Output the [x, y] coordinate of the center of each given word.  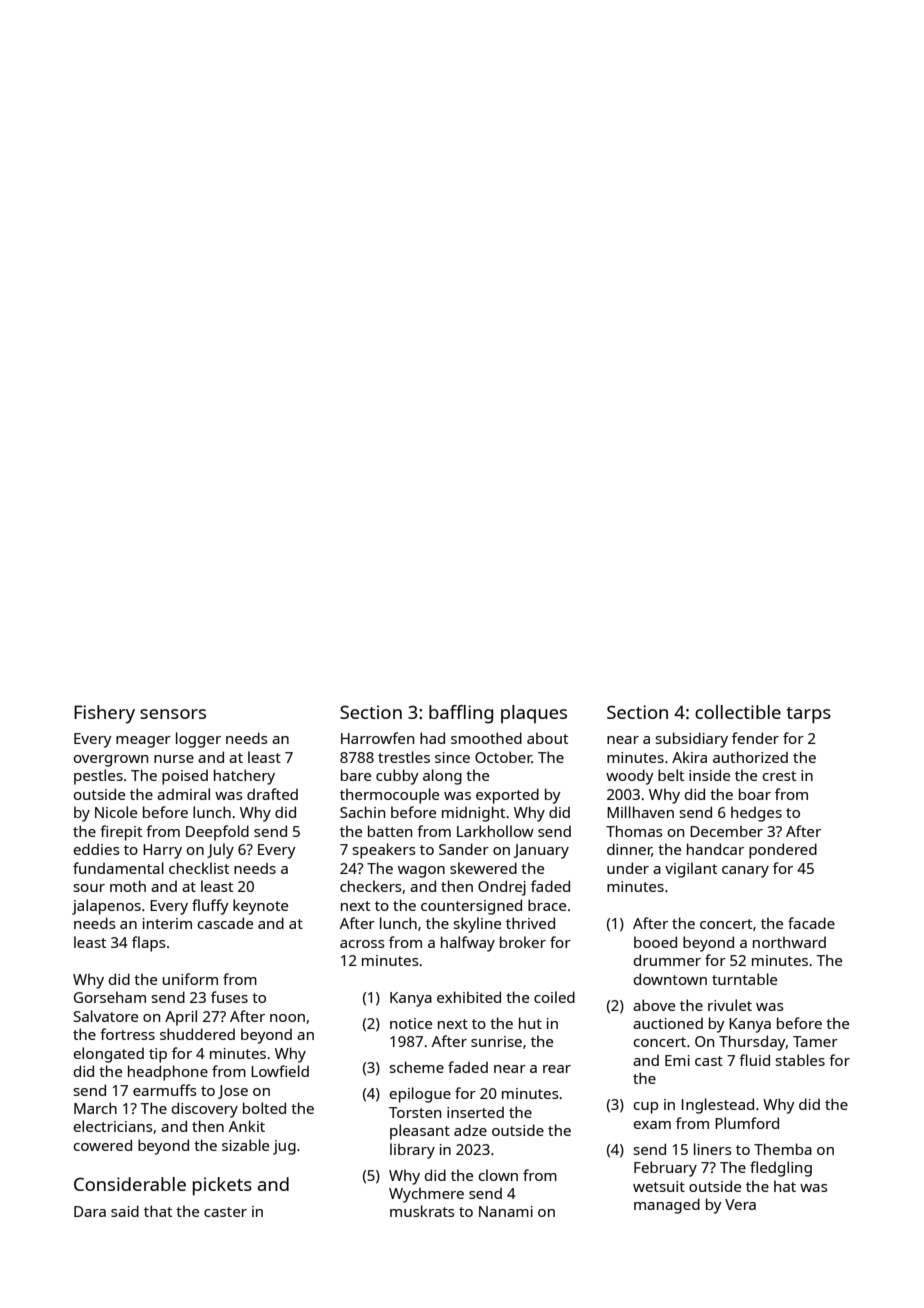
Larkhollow [495, 831]
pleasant [420, 1132]
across [362, 944]
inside [709, 775]
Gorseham [110, 997]
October [503, 757]
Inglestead [718, 1106]
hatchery [244, 777]
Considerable [130, 1184]
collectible [738, 712]
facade [811, 923]
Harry [162, 851]
